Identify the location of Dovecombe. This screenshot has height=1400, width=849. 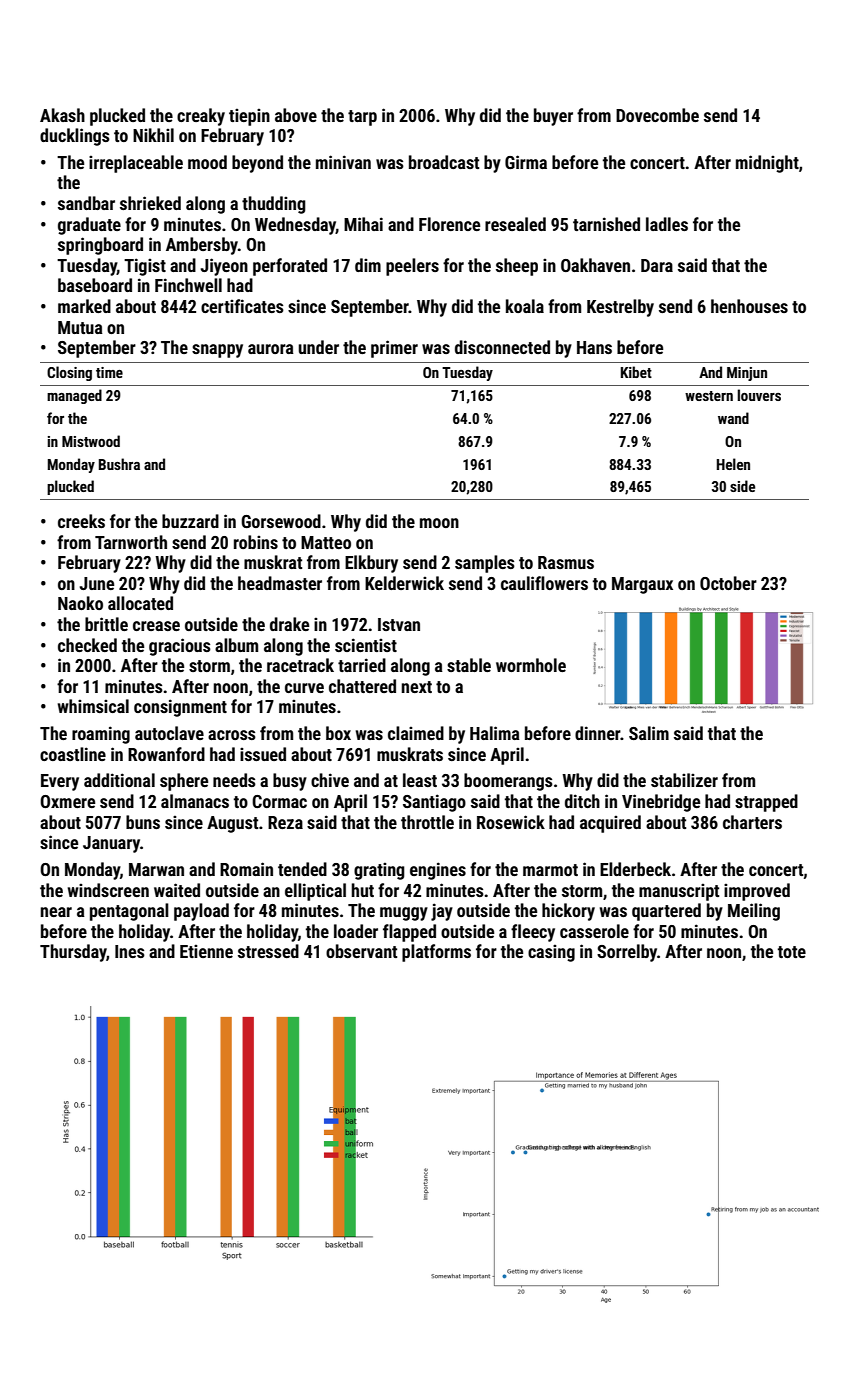
(657, 115).
